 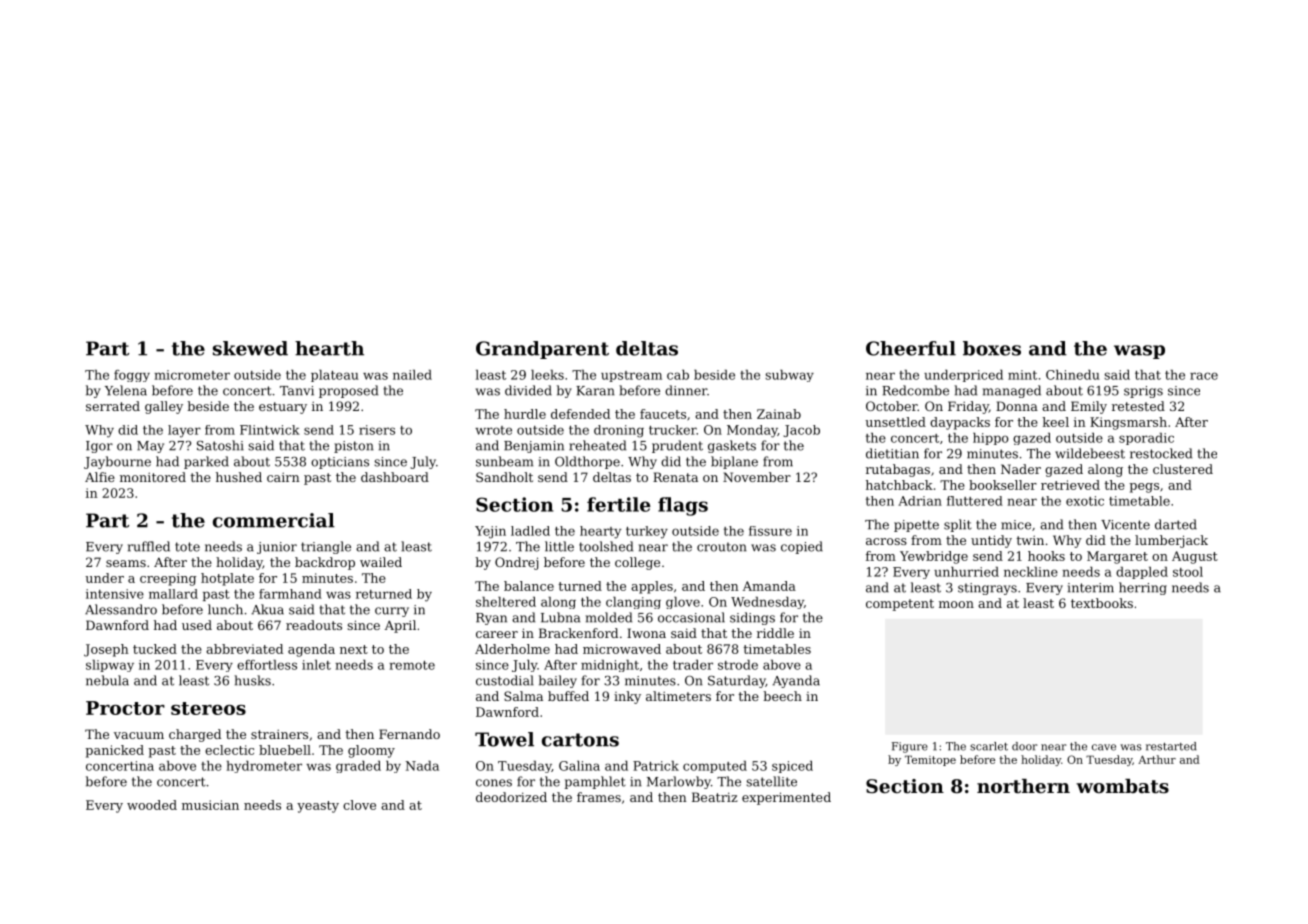 What do you see at coordinates (153, 477) in the image?
I see `monitored` at bounding box center [153, 477].
